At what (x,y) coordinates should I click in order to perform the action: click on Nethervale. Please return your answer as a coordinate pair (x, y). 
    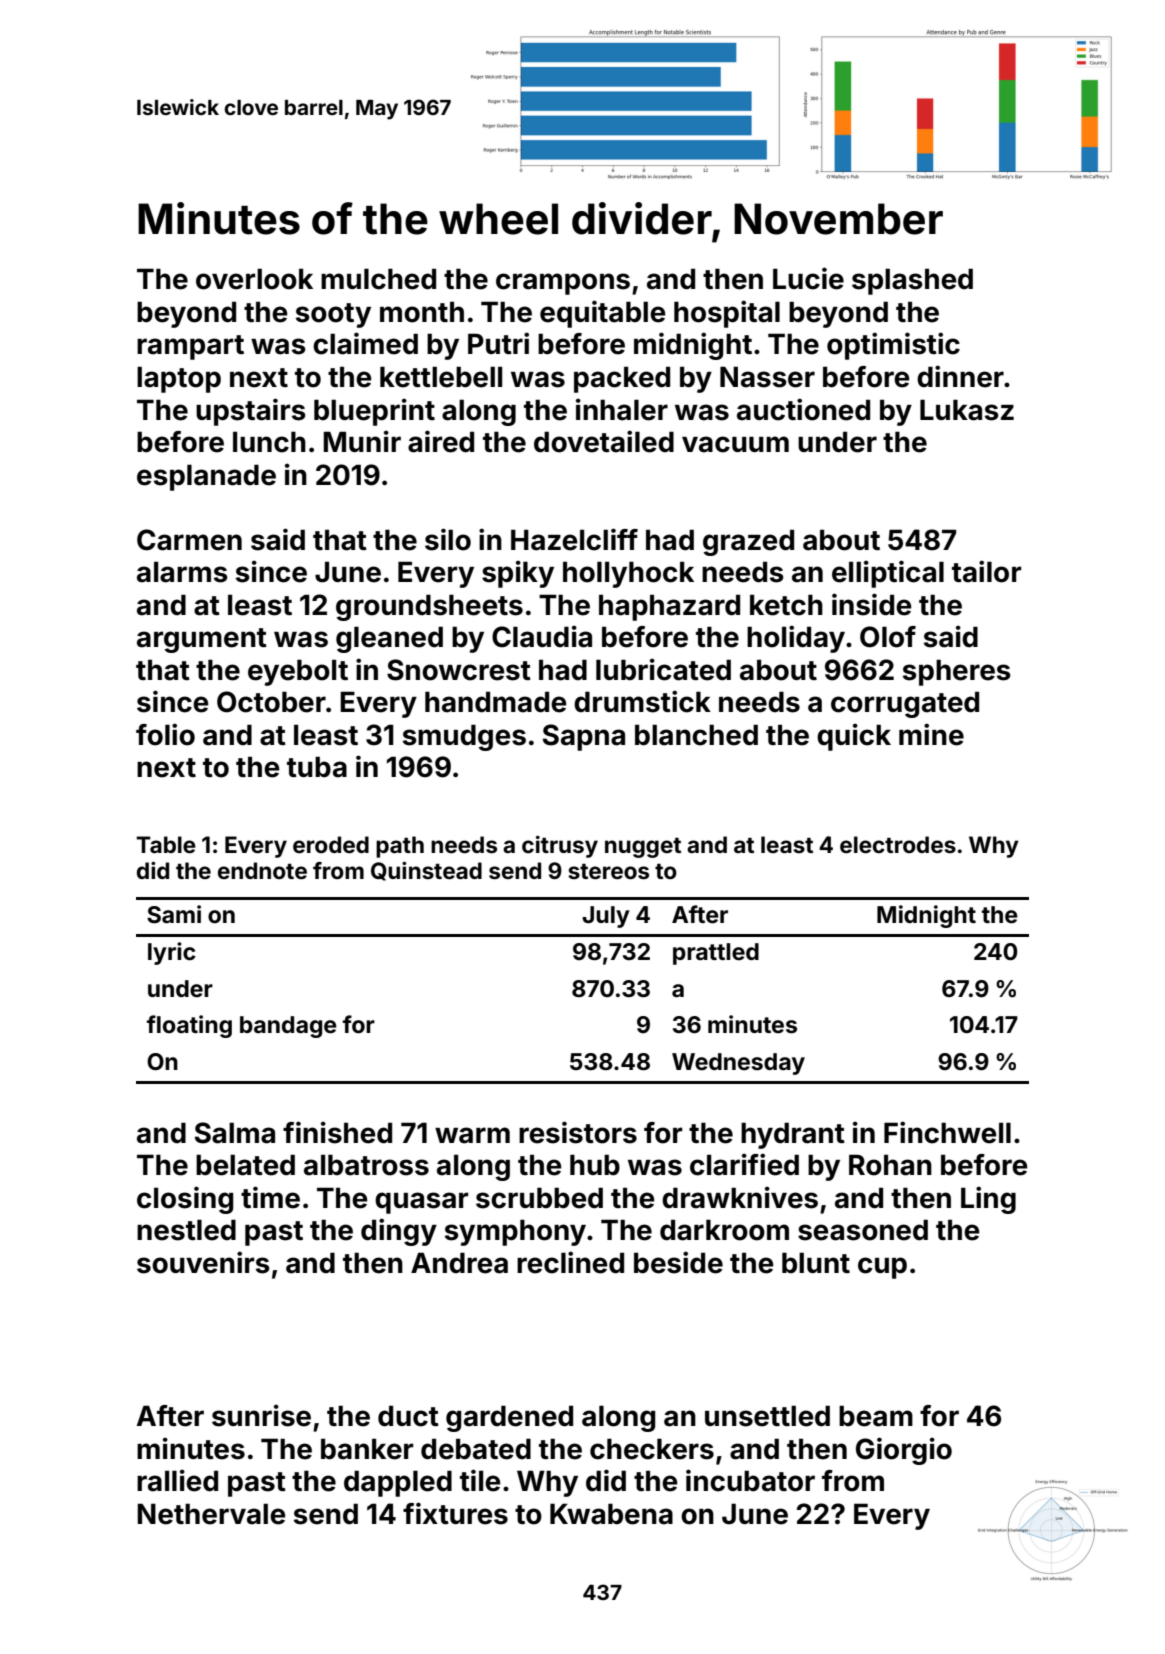
    Looking at the image, I should click on (211, 1514).
